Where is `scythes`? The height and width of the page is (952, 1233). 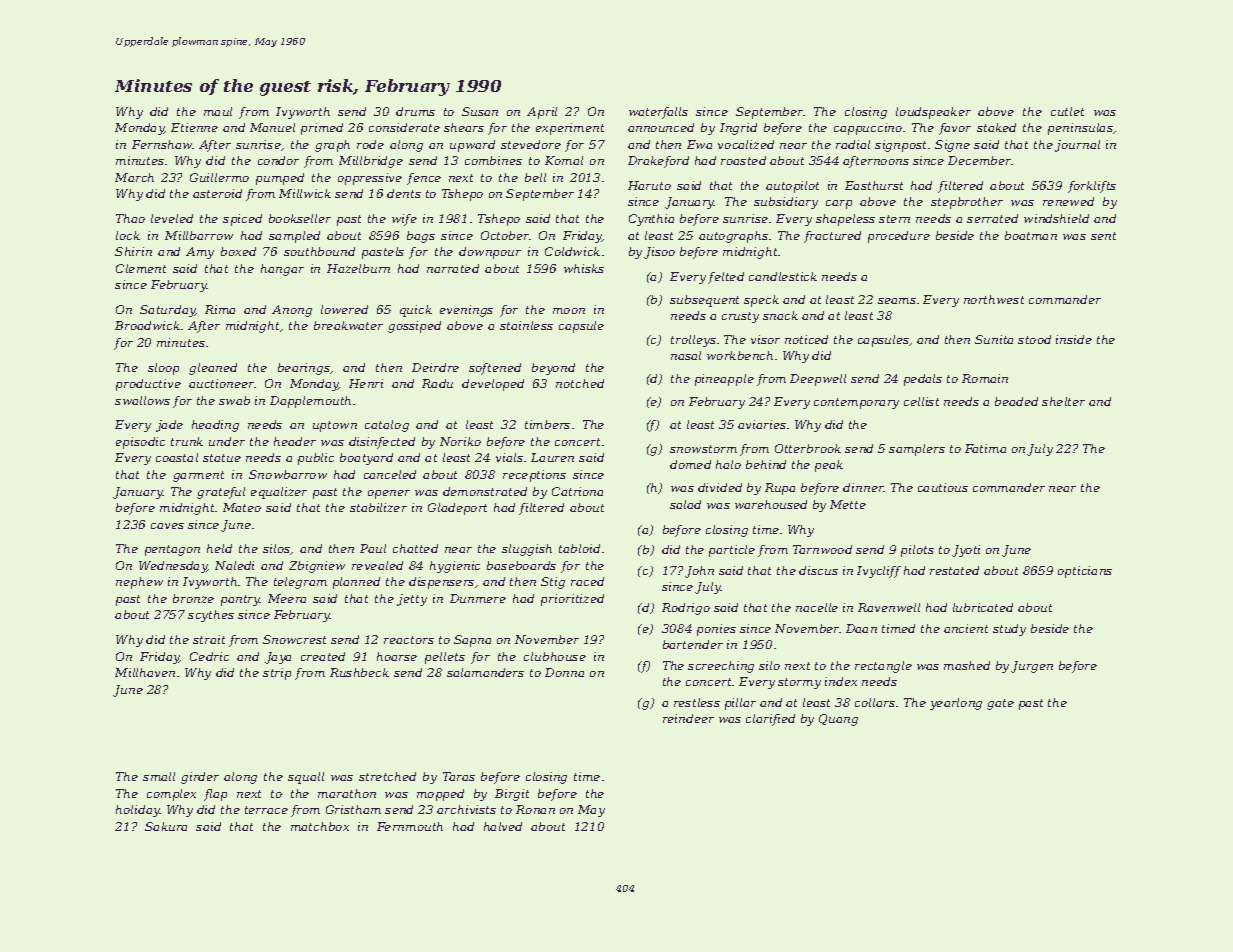 scythes is located at coordinates (211, 616).
